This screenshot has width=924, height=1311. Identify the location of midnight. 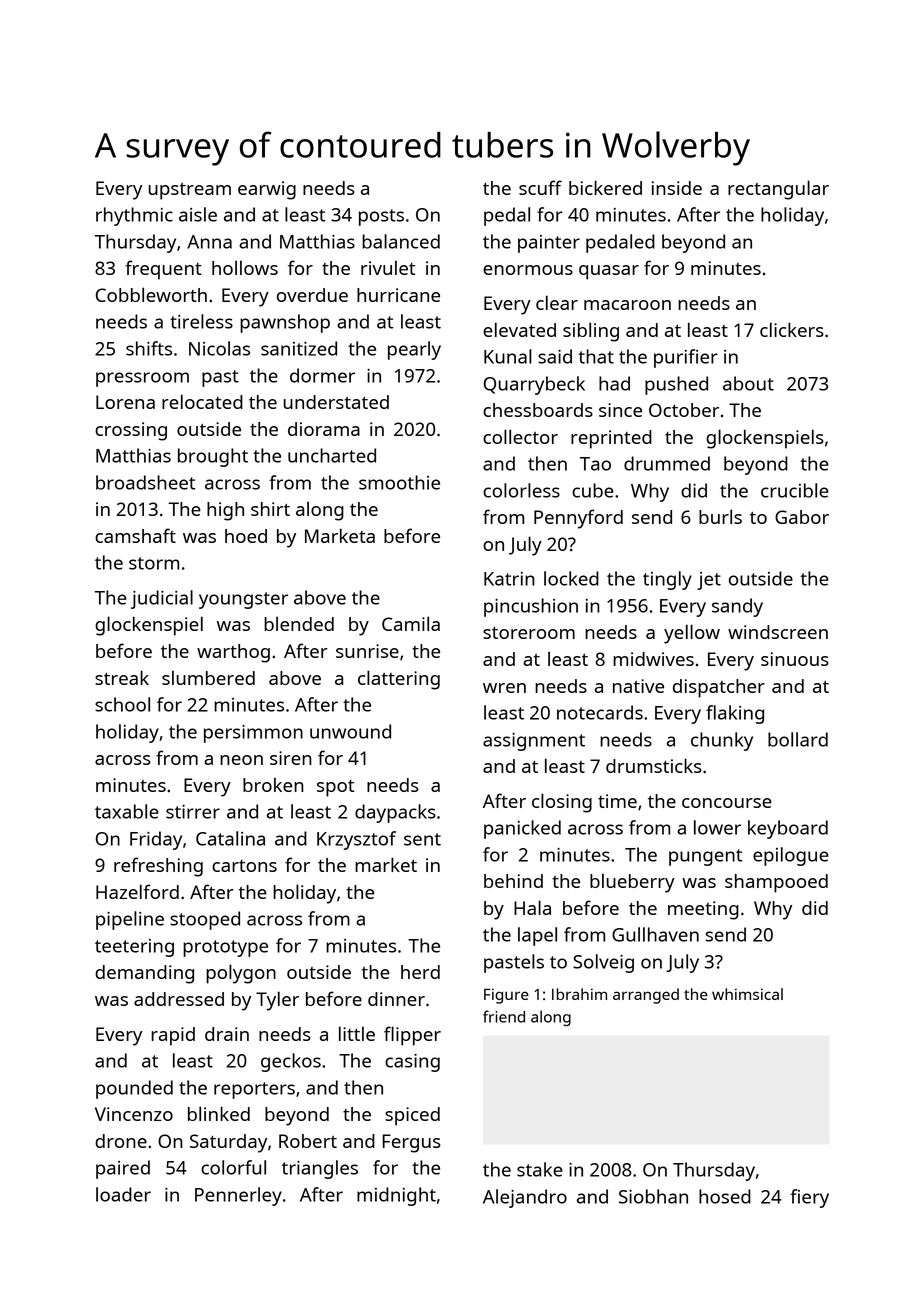
(396, 1196).
